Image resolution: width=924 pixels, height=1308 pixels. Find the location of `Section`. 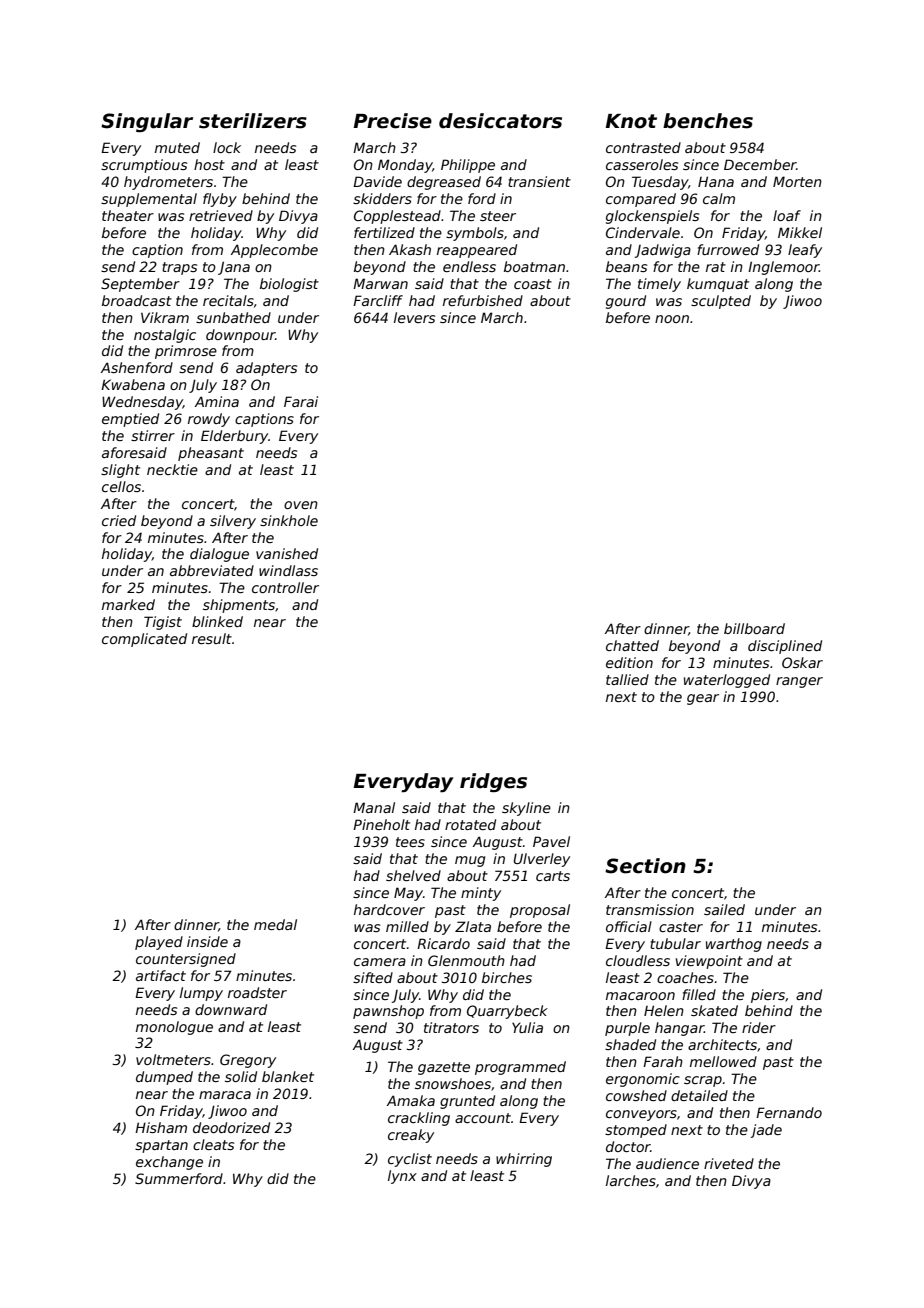

Section is located at coordinates (645, 866).
